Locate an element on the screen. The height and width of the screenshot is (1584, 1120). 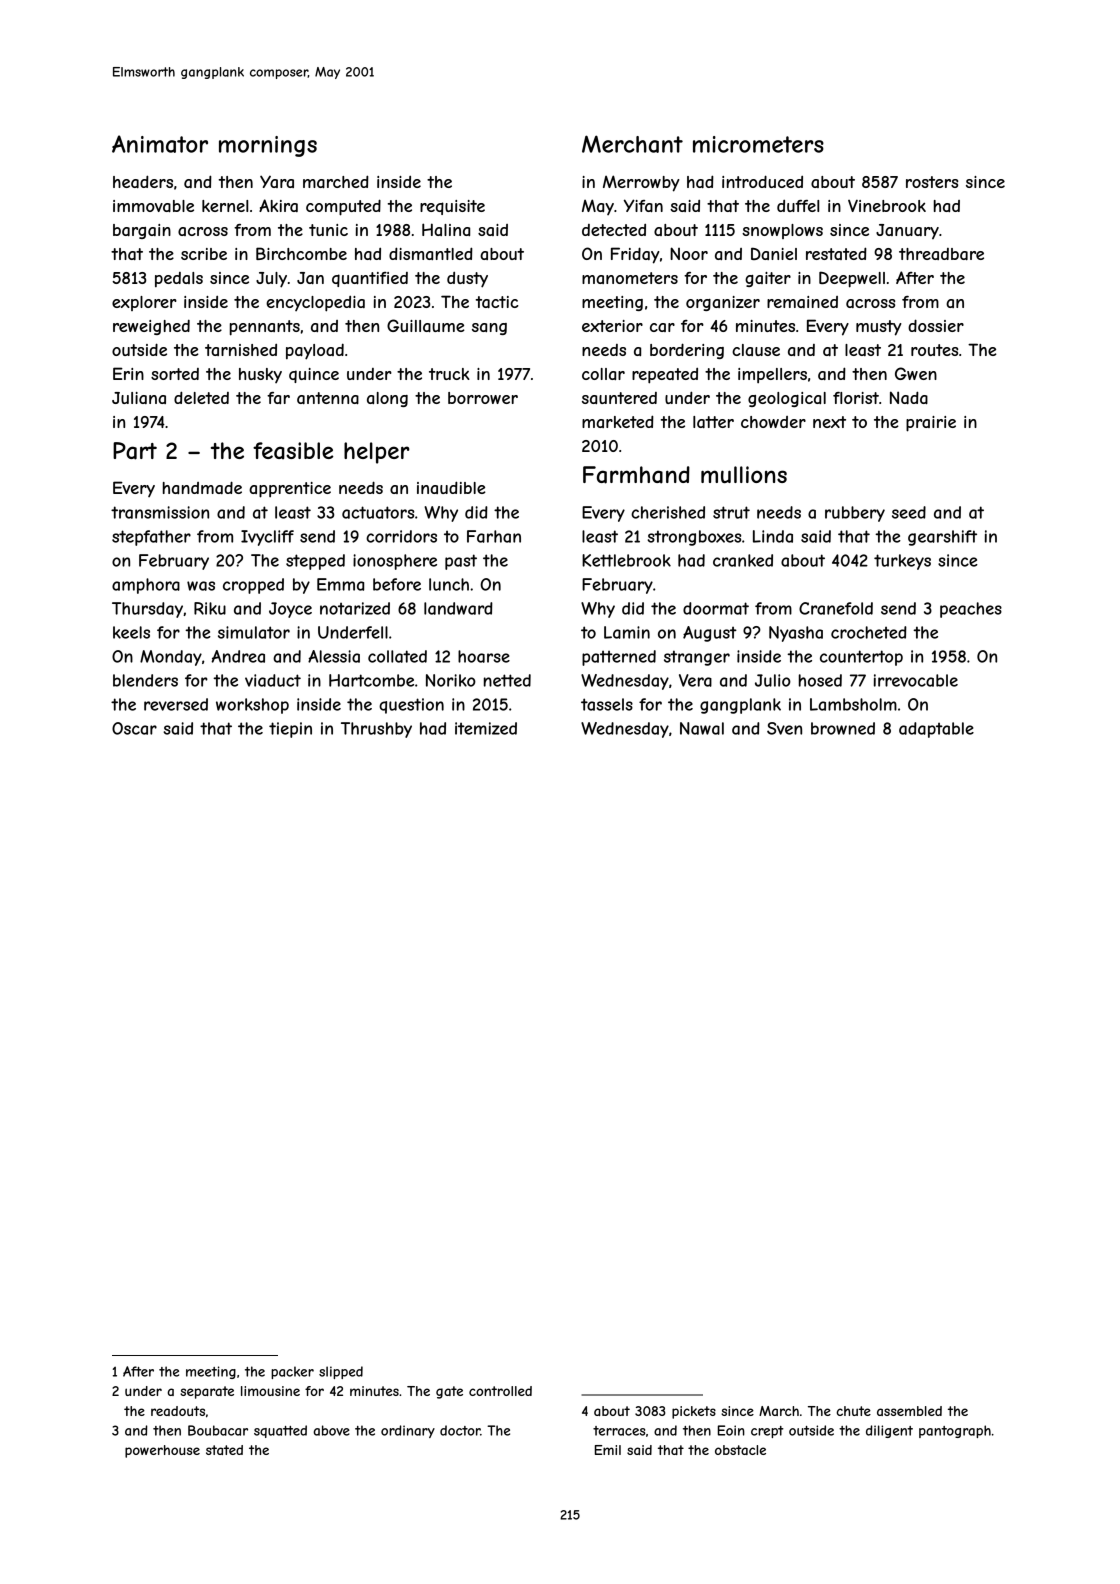
controlled is located at coordinates (500, 1391).
